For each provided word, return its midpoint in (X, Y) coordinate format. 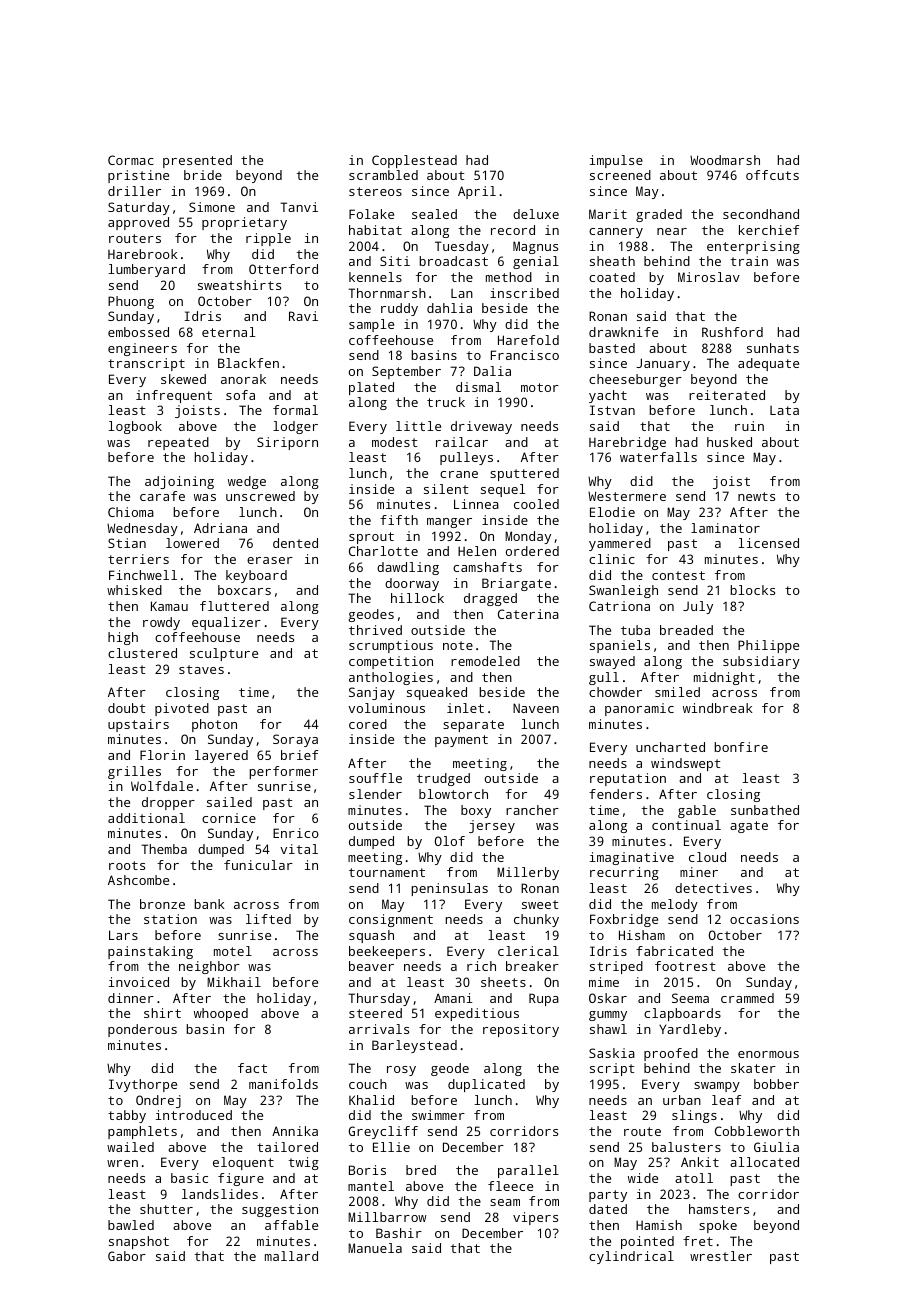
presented (197, 161)
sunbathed (765, 810)
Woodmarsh (725, 160)
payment (461, 741)
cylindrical (631, 1257)
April (477, 192)
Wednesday (142, 529)
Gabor (127, 1256)
